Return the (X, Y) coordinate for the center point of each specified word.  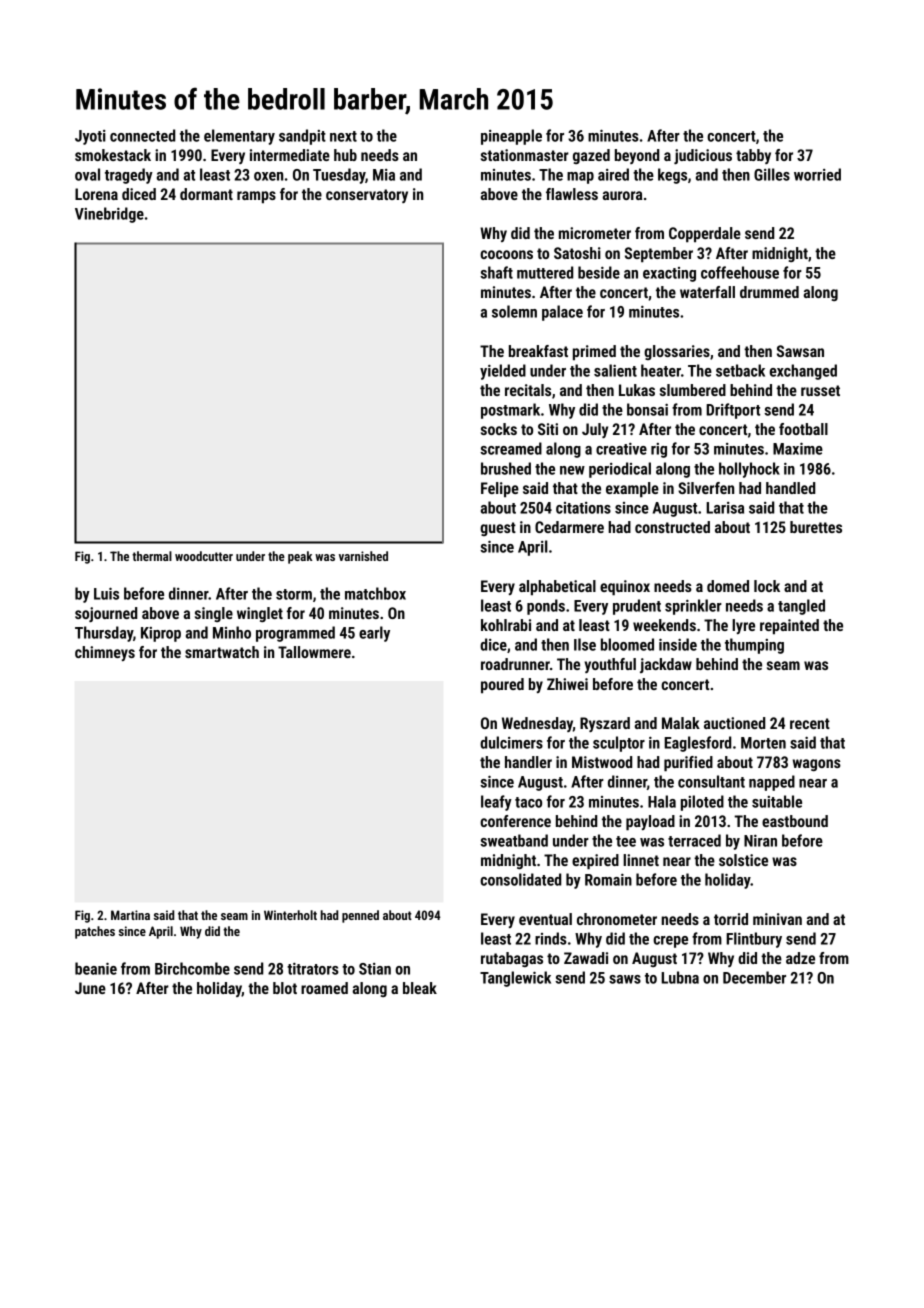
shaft (496, 272)
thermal (152, 556)
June (90, 988)
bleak (420, 988)
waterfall (707, 292)
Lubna (680, 977)
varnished (363, 556)
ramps (256, 197)
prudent (637, 607)
